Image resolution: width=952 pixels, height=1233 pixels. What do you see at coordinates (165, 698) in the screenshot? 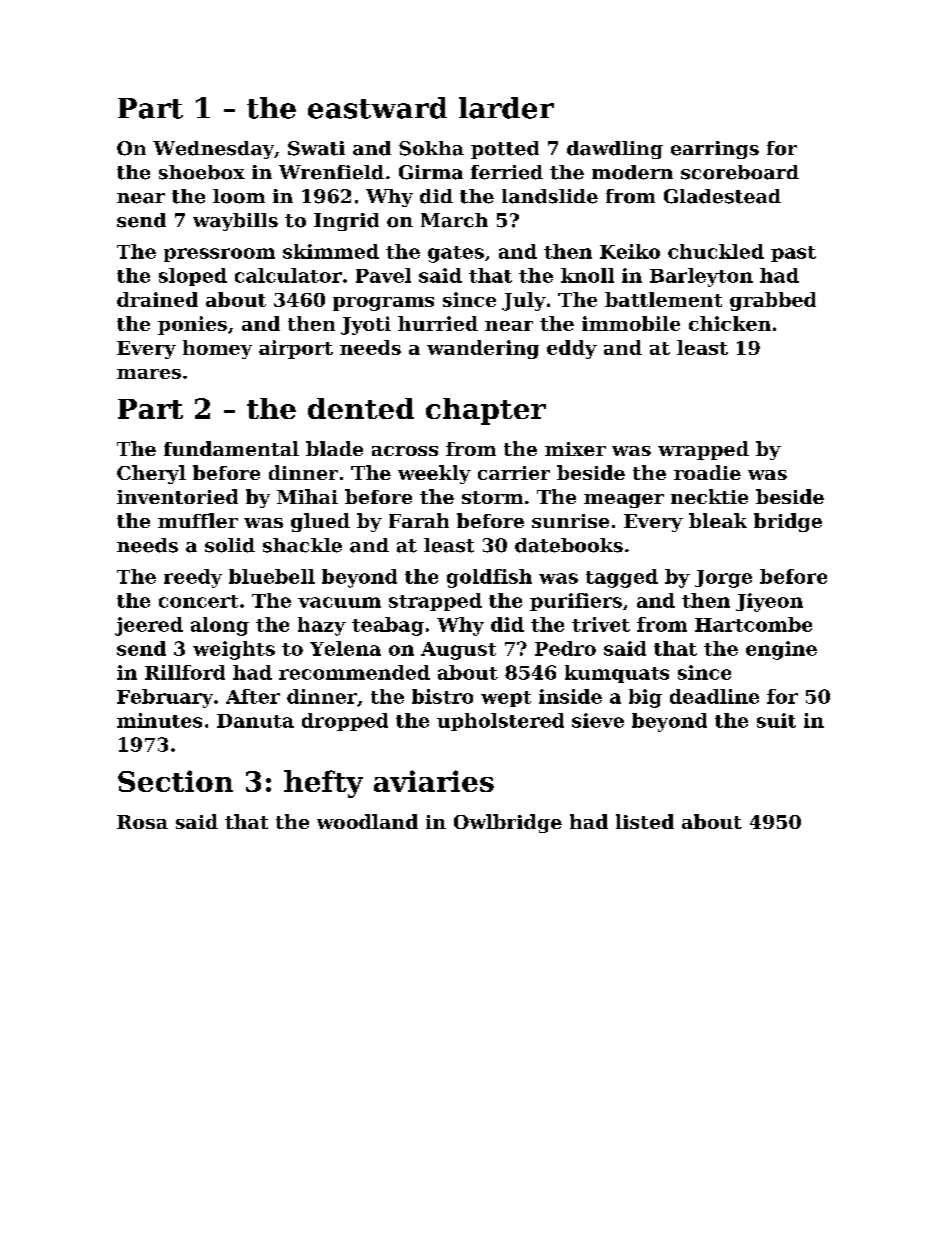
I see `February` at bounding box center [165, 698].
